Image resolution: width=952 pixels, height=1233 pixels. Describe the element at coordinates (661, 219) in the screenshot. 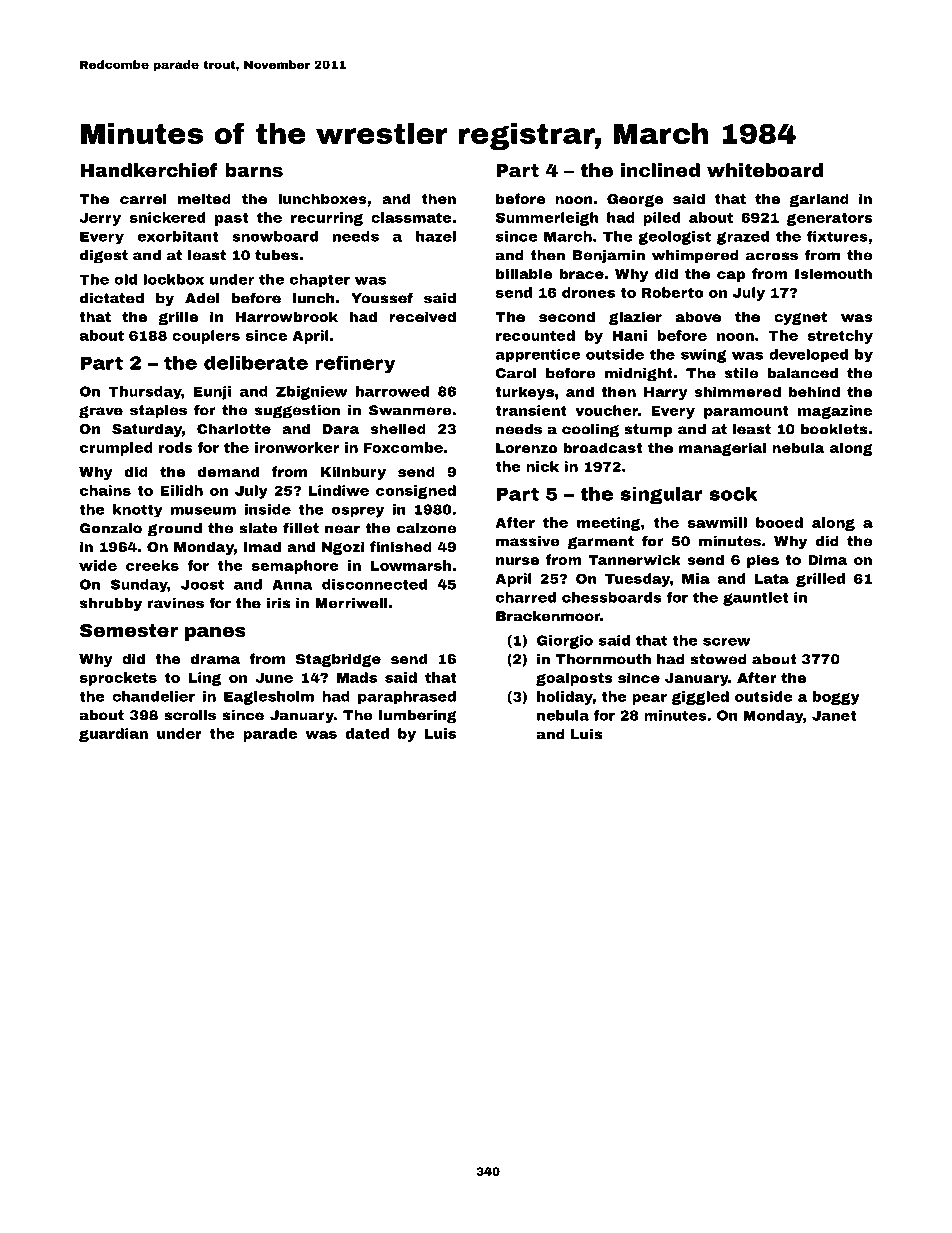

I see `piled` at that location.
